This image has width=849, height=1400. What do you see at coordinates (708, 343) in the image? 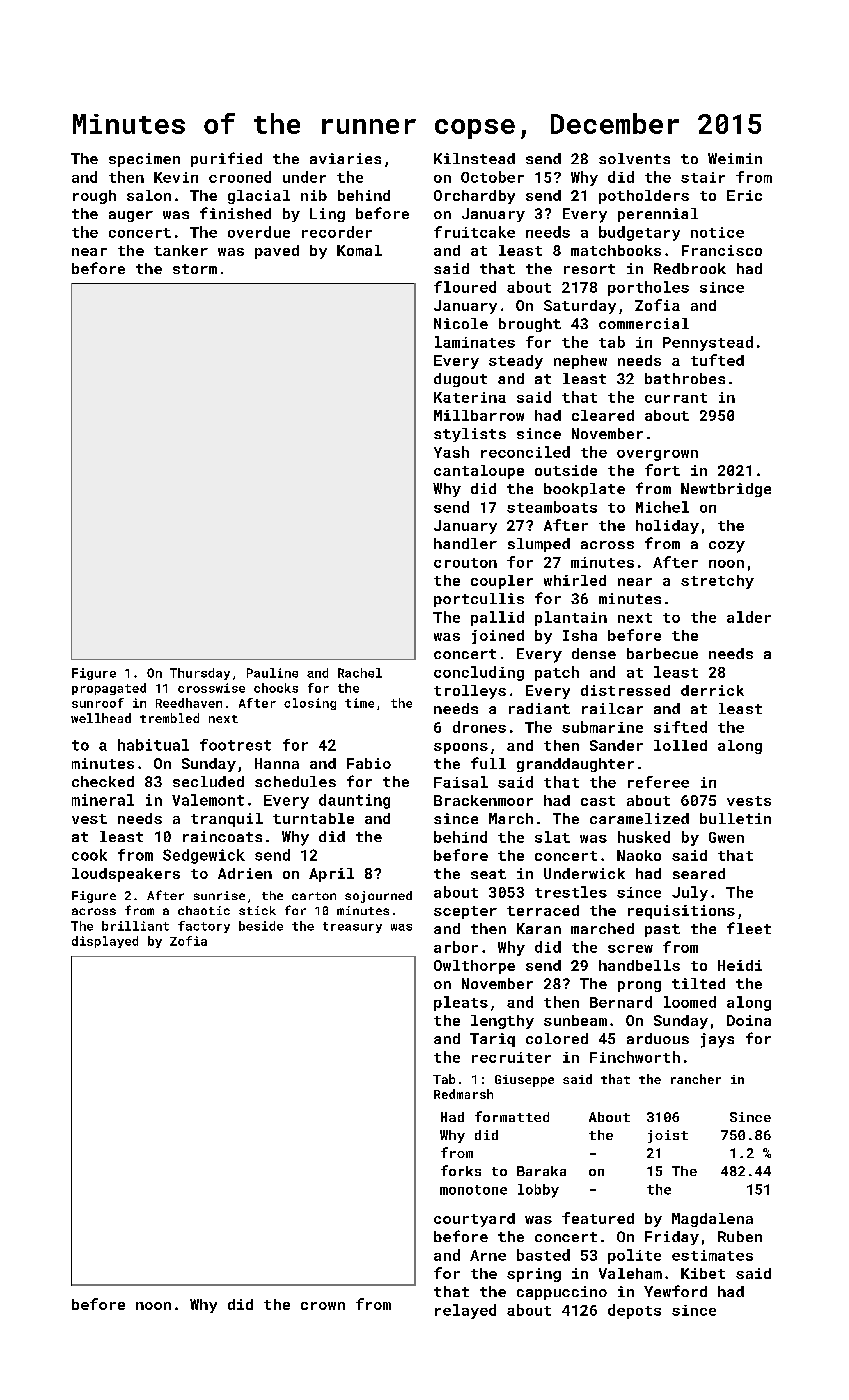
I see `Pennystead` at bounding box center [708, 343].
